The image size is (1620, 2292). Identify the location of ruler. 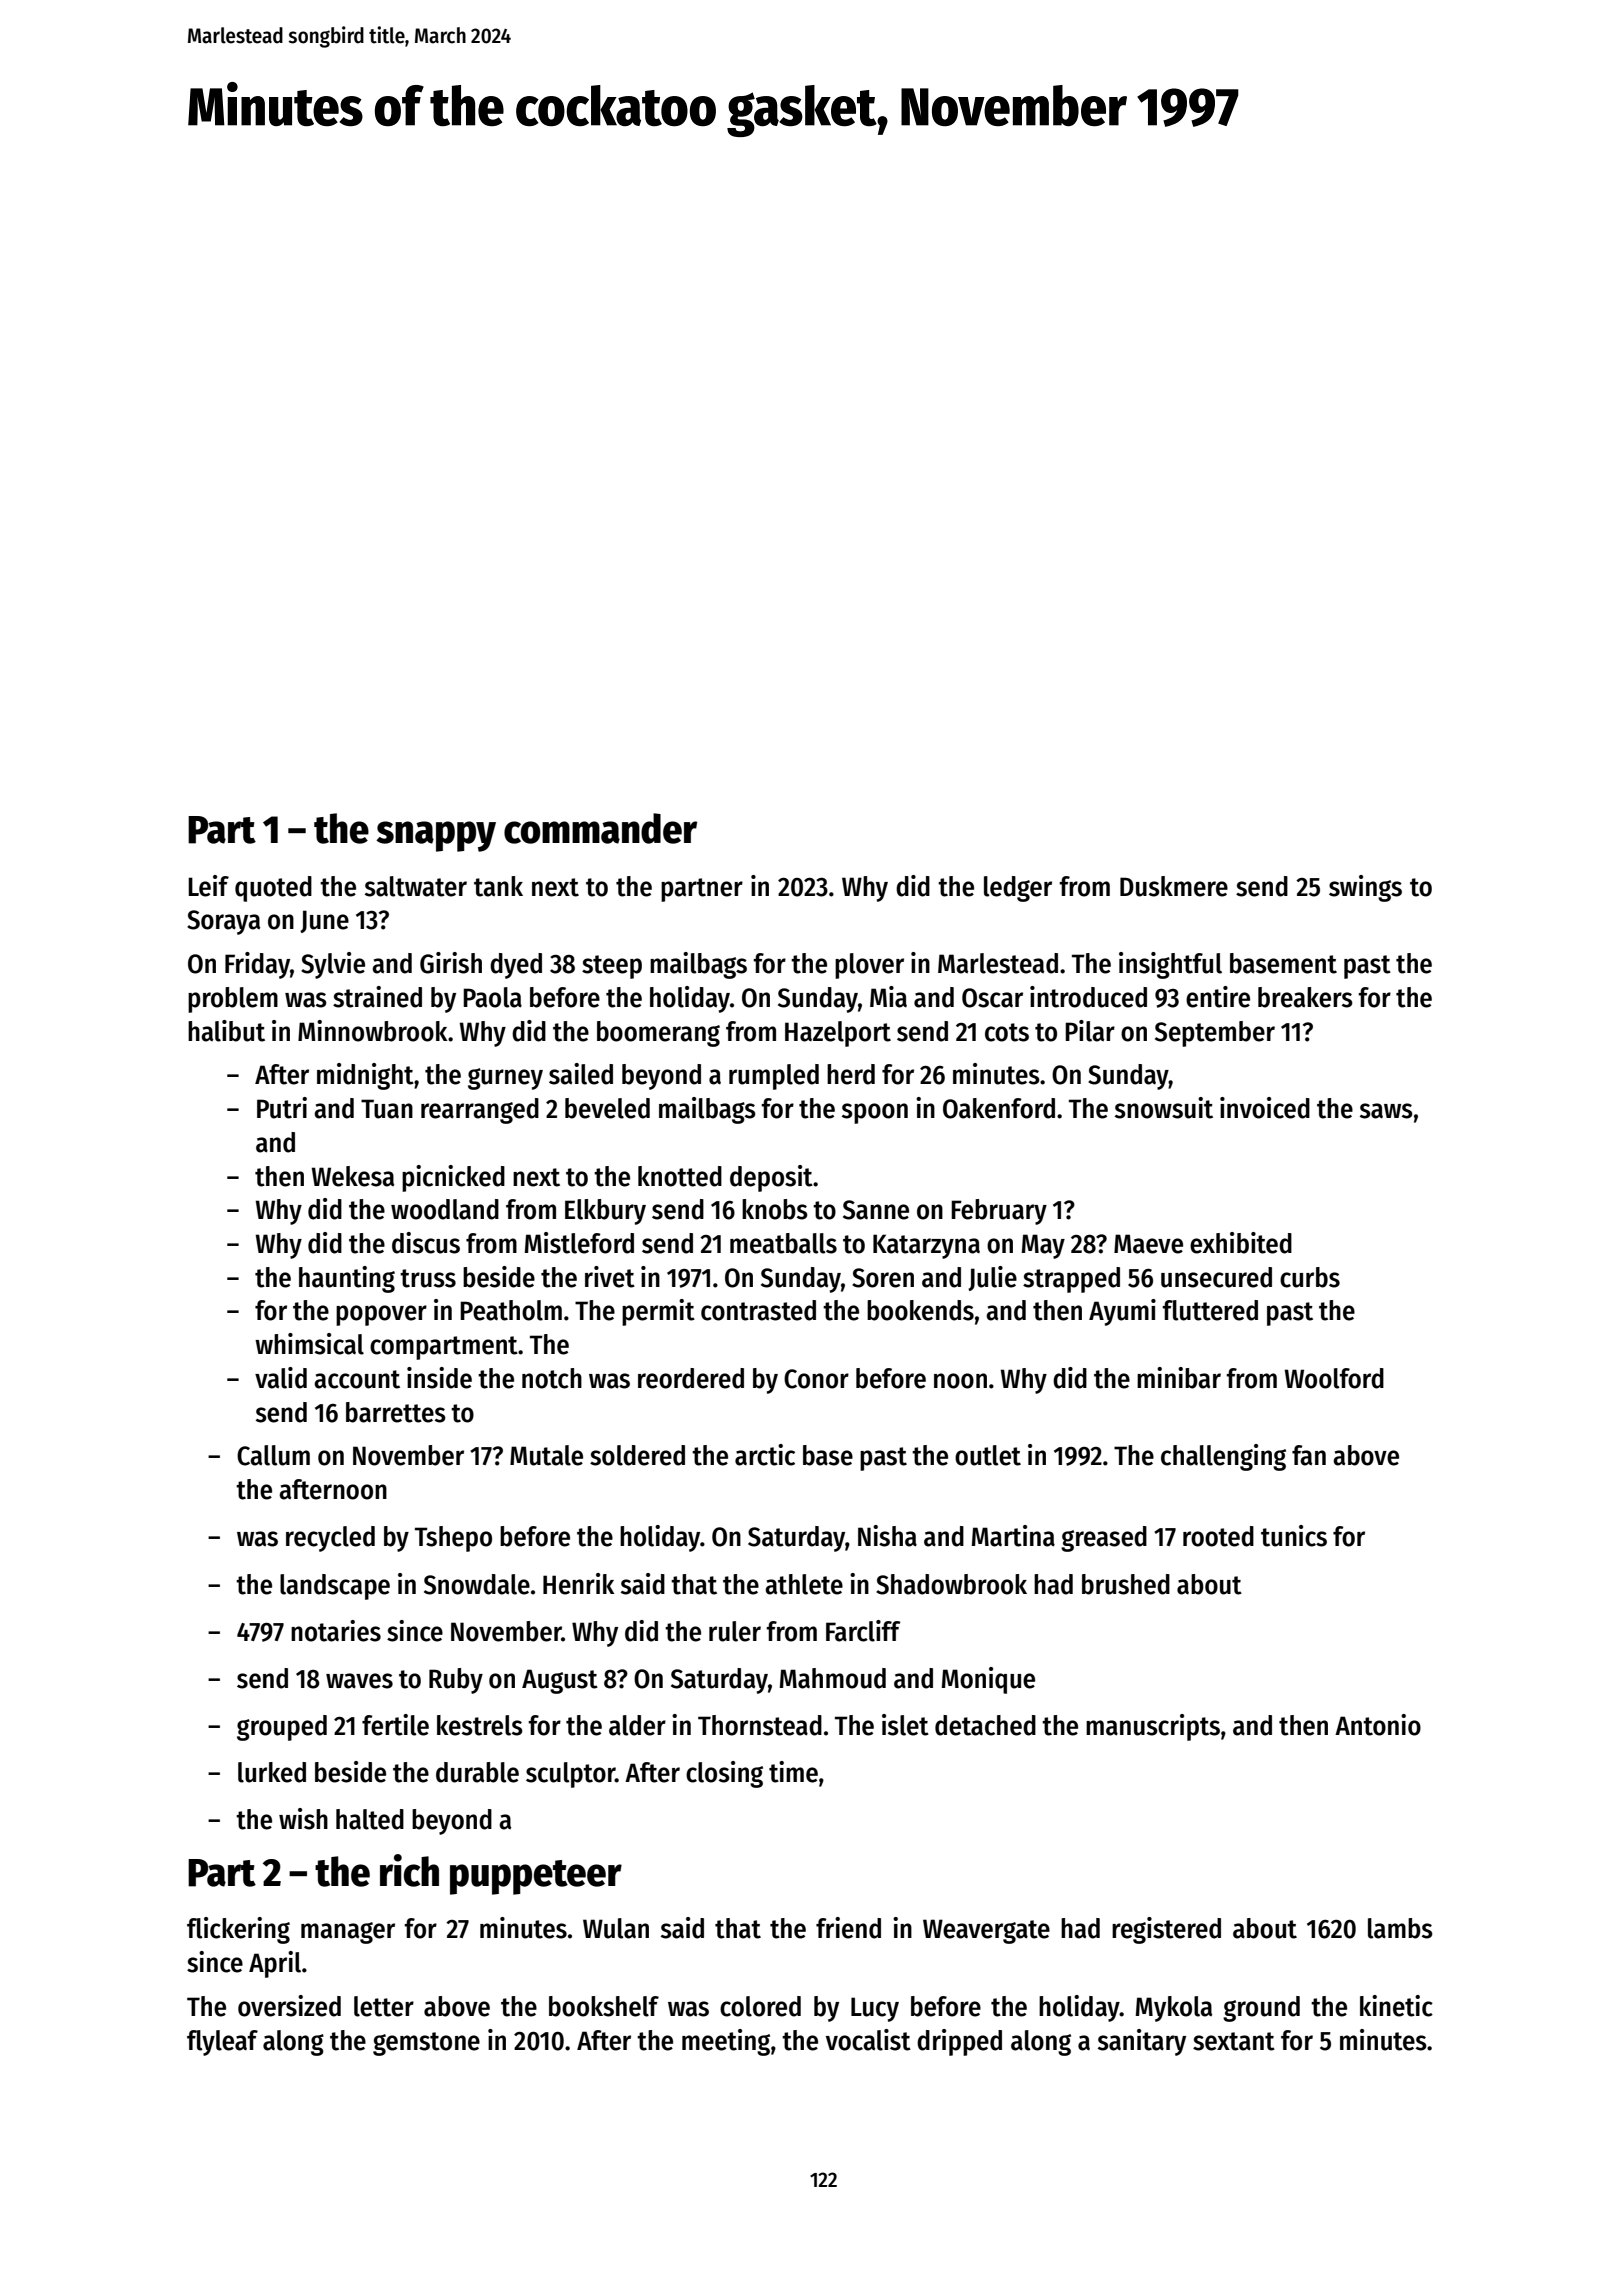
(735, 1631).
